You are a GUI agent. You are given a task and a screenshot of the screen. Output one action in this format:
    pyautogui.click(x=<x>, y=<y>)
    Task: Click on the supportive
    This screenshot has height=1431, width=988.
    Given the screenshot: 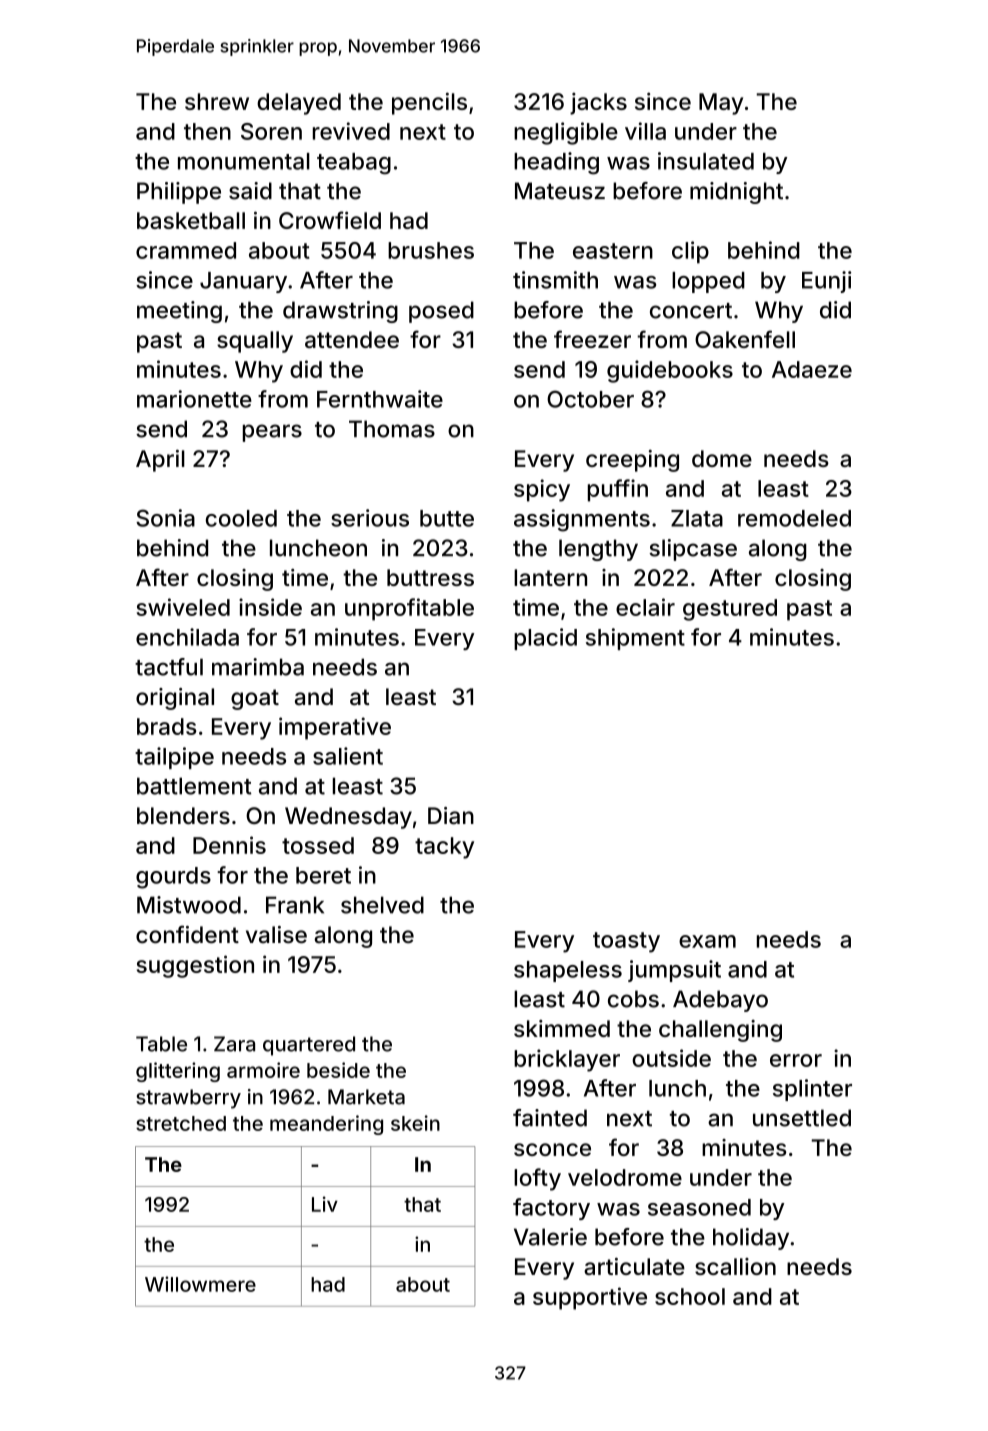 What is the action you would take?
    pyautogui.click(x=590, y=1298)
